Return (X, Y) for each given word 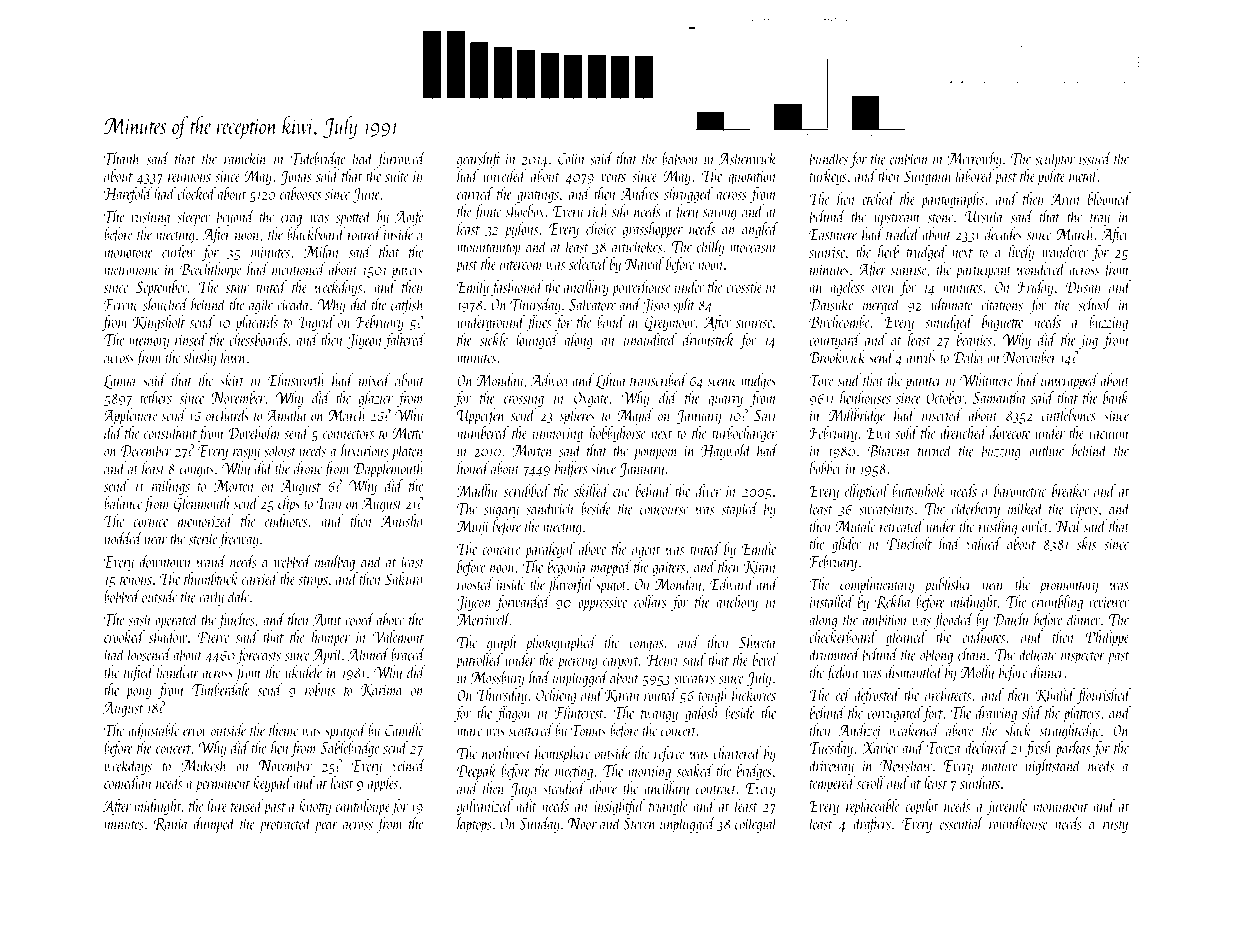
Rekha (892, 602)
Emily (473, 288)
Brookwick (837, 357)
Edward (732, 584)
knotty (315, 807)
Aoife (409, 218)
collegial (756, 825)
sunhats (980, 782)
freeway (238, 540)
